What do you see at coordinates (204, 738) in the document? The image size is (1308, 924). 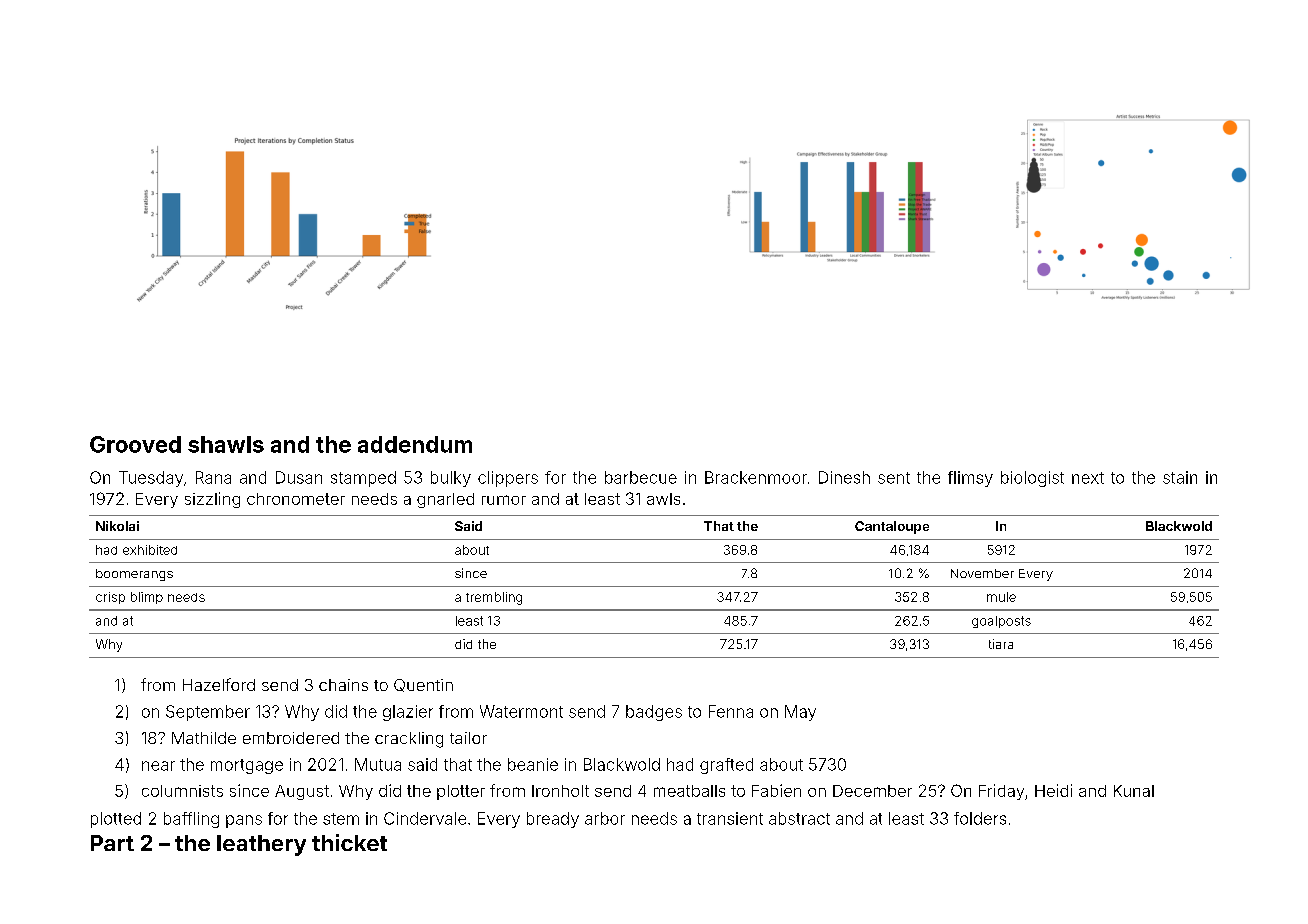 I see `Mathilde` at bounding box center [204, 738].
